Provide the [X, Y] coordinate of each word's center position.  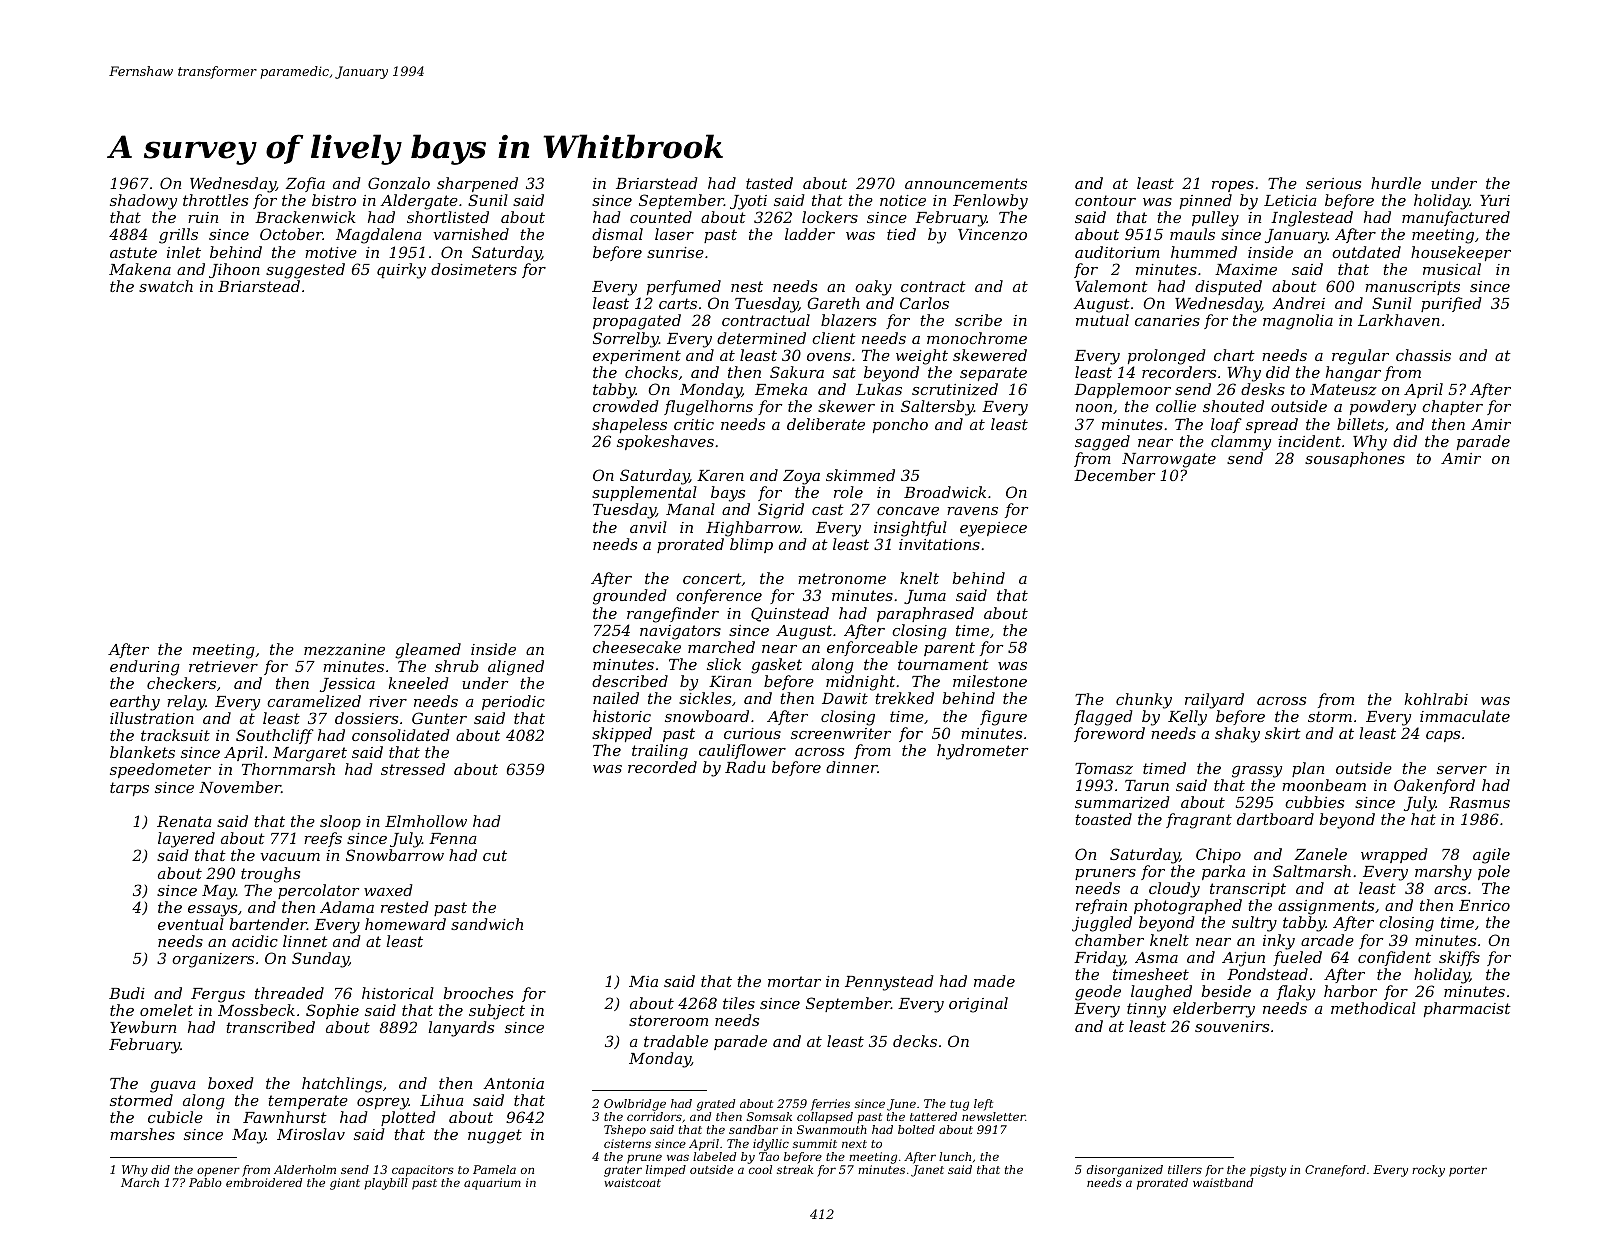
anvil [648, 527]
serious [1333, 183]
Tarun [1147, 785]
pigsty [1268, 1171]
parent [949, 649]
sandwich [487, 924]
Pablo [205, 1182]
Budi [127, 993]
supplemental [644, 493]
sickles [705, 698]
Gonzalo [399, 183]
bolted [916, 1129]
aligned [516, 668]
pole [1494, 872]
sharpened [477, 184]
